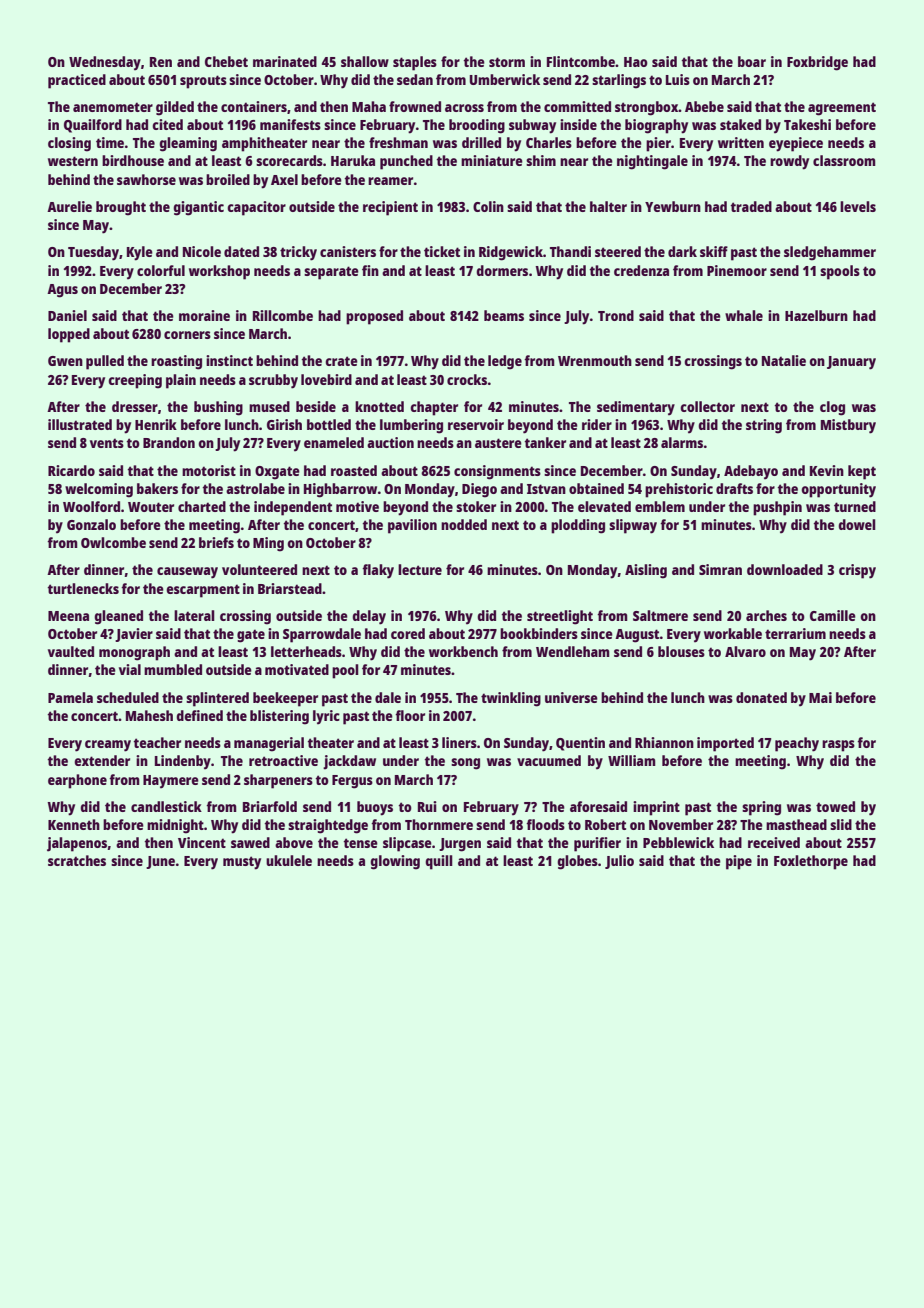 The image size is (924, 1308). What do you see at coordinates (69, 335) in the screenshot?
I see `lopped` at bounding box center [69, 335].
